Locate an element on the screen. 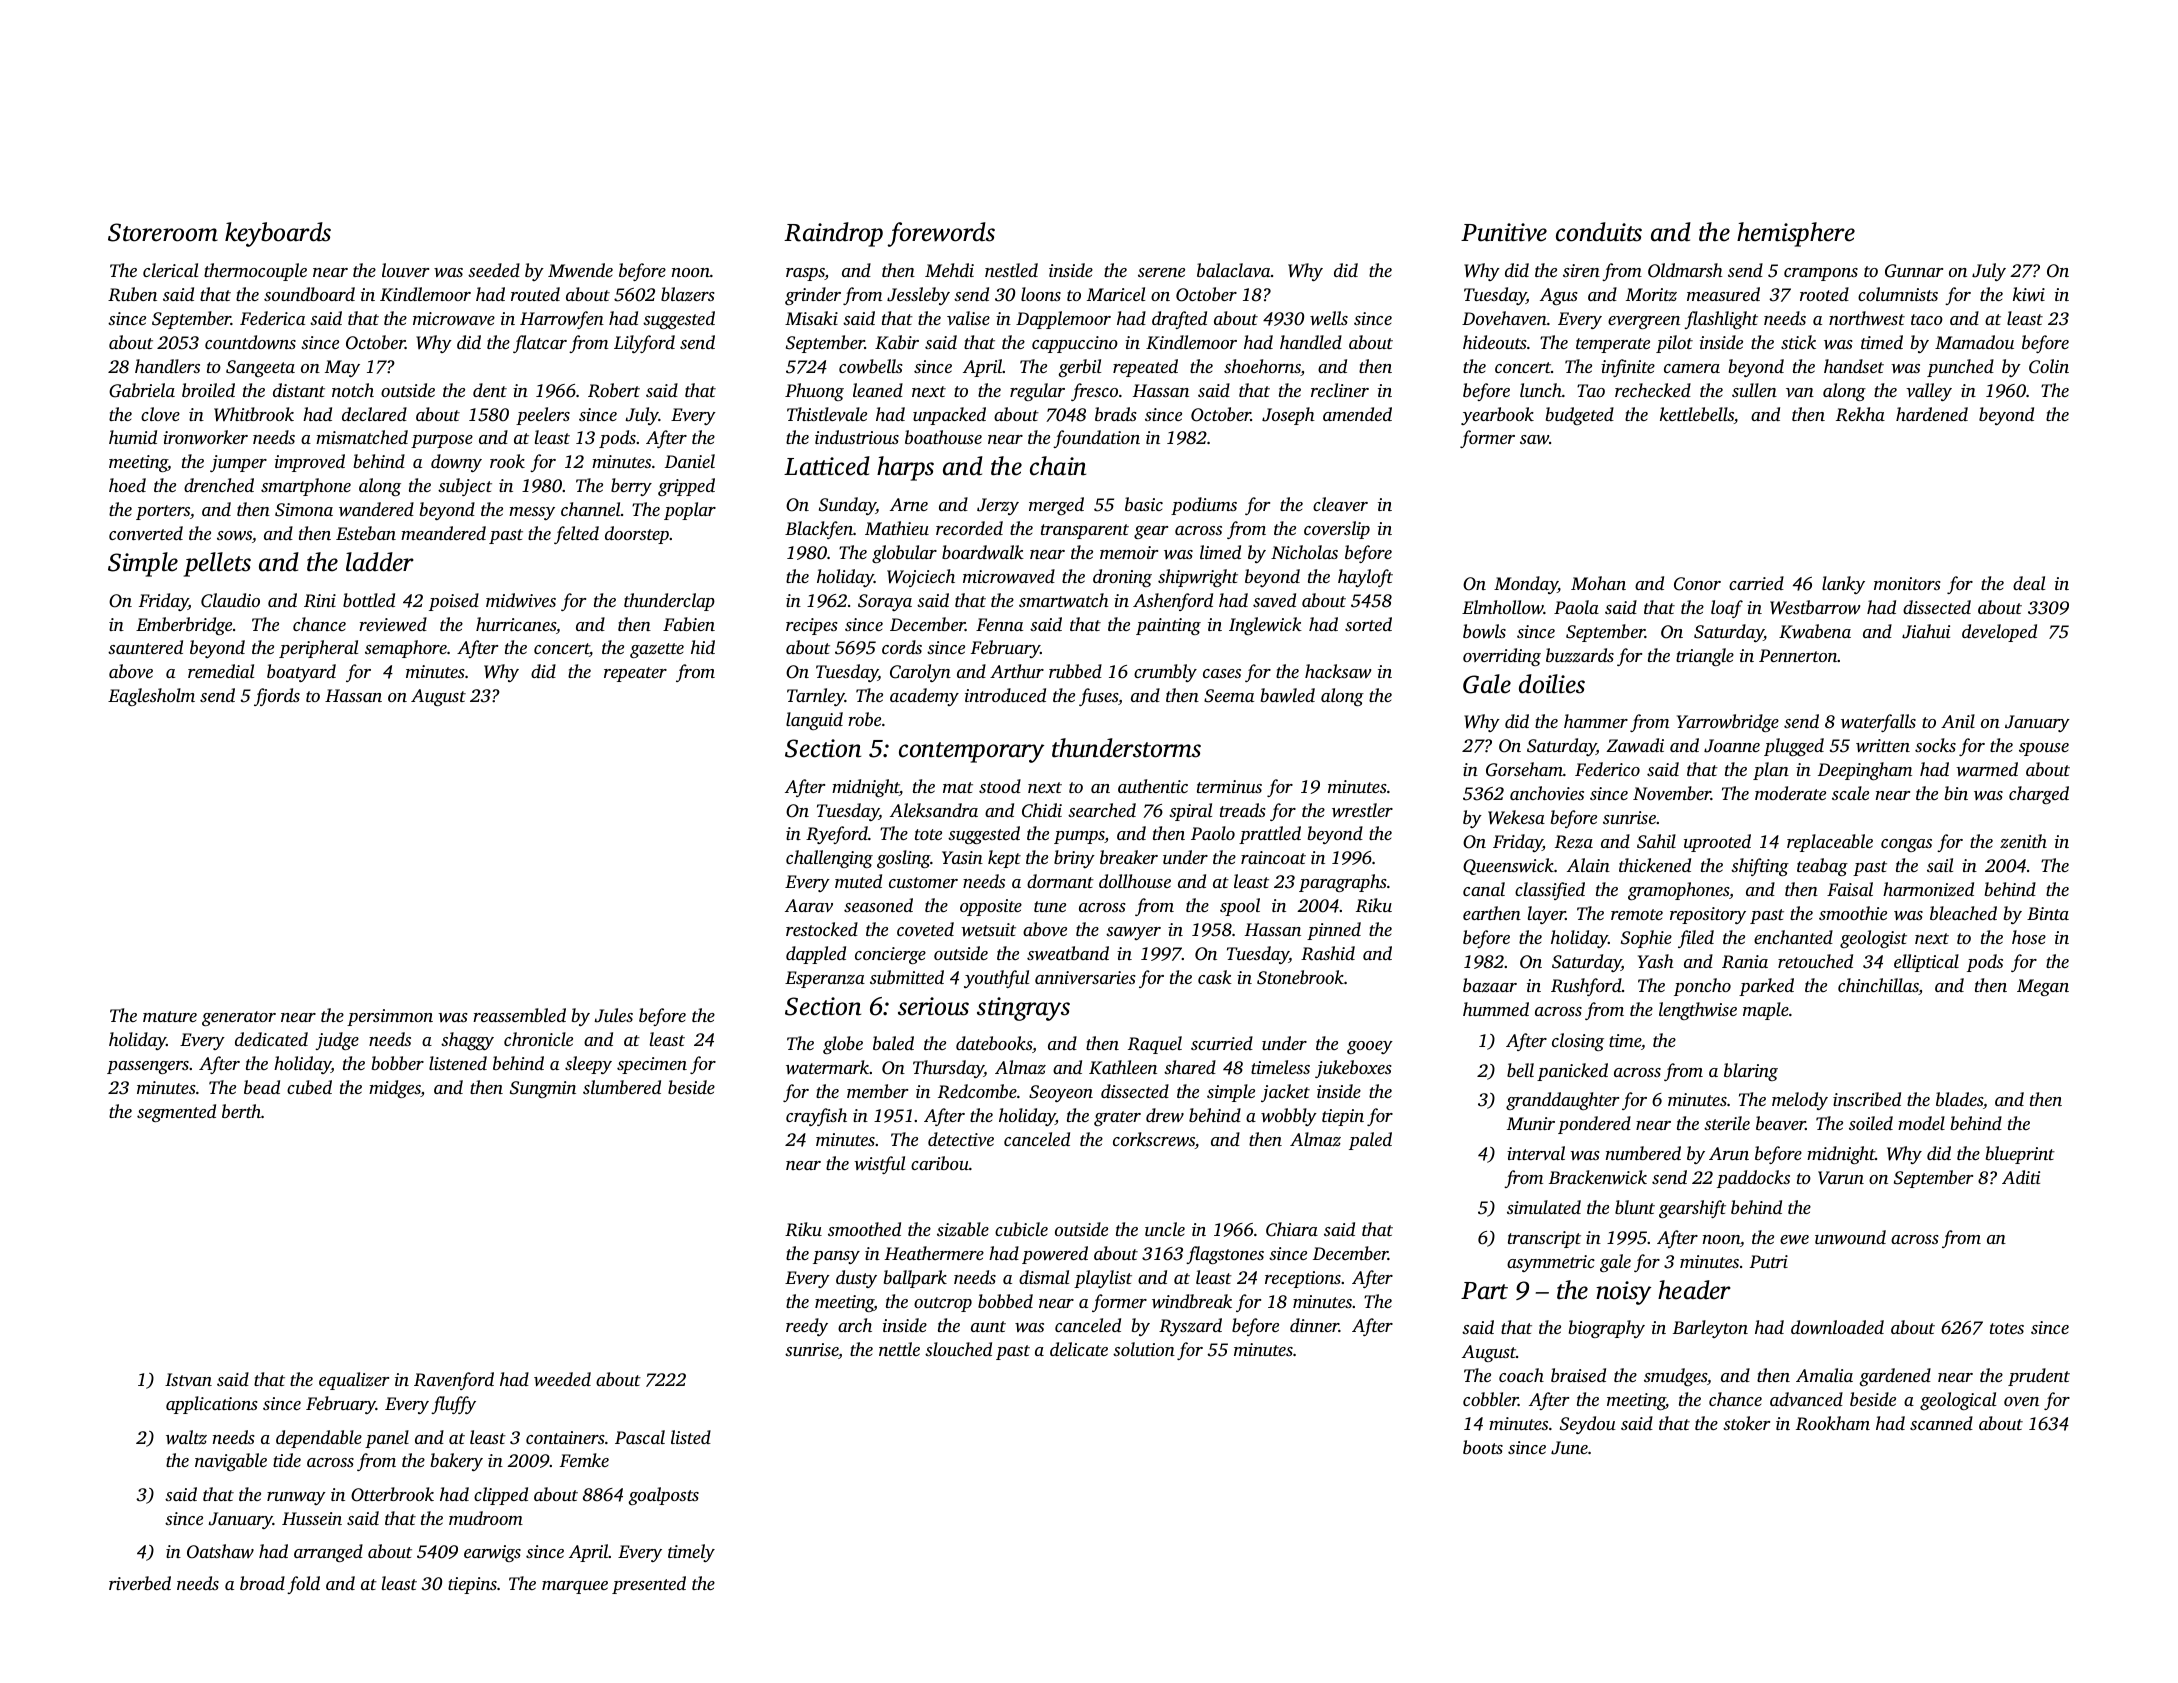  boots is located at coordinates (1483, 1447).
